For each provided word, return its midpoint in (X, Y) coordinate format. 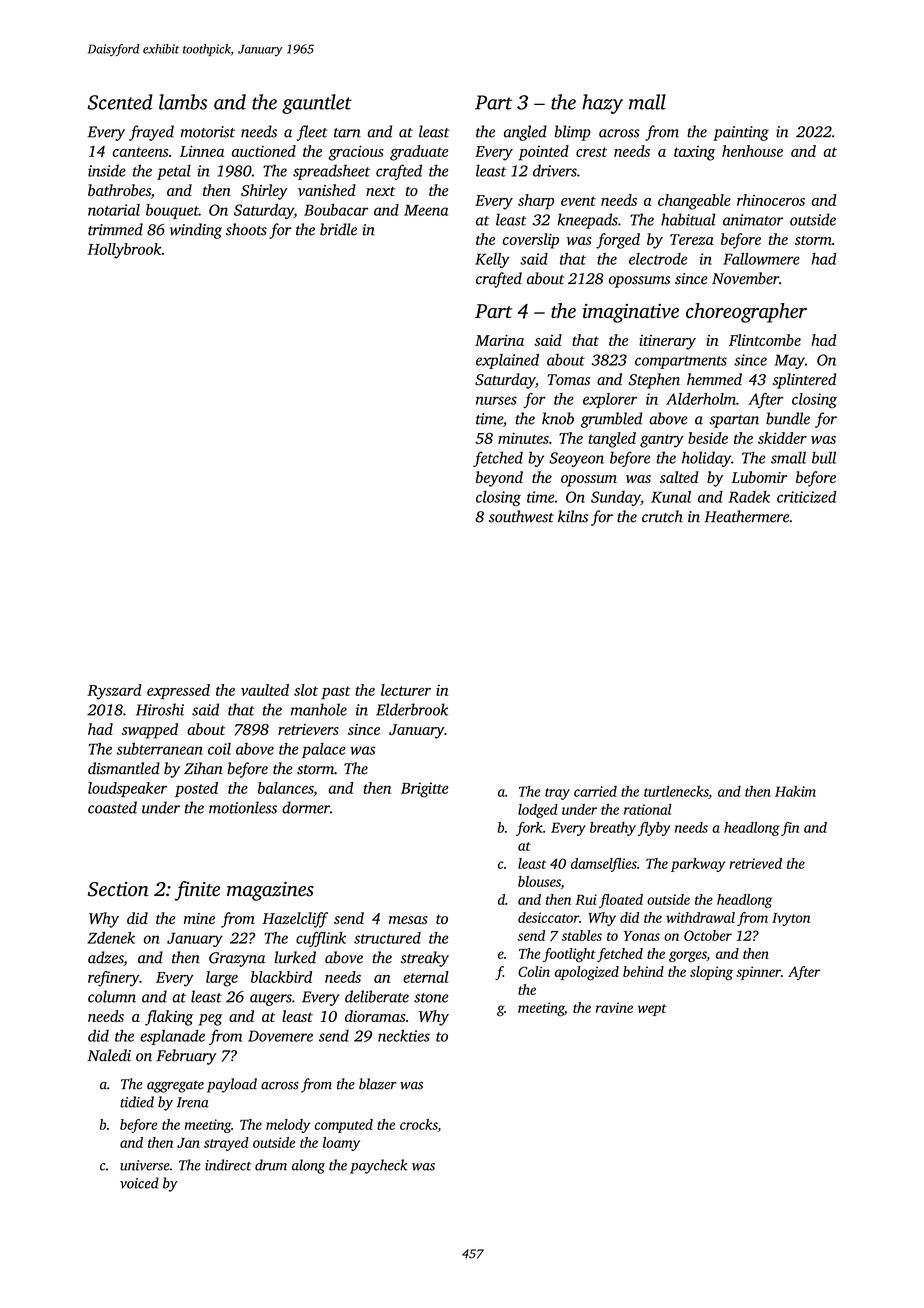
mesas (408, 920)
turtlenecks (676, 792)
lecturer (406, 690)
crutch (662, 516)
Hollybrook (124, 251)
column (112, 996)
